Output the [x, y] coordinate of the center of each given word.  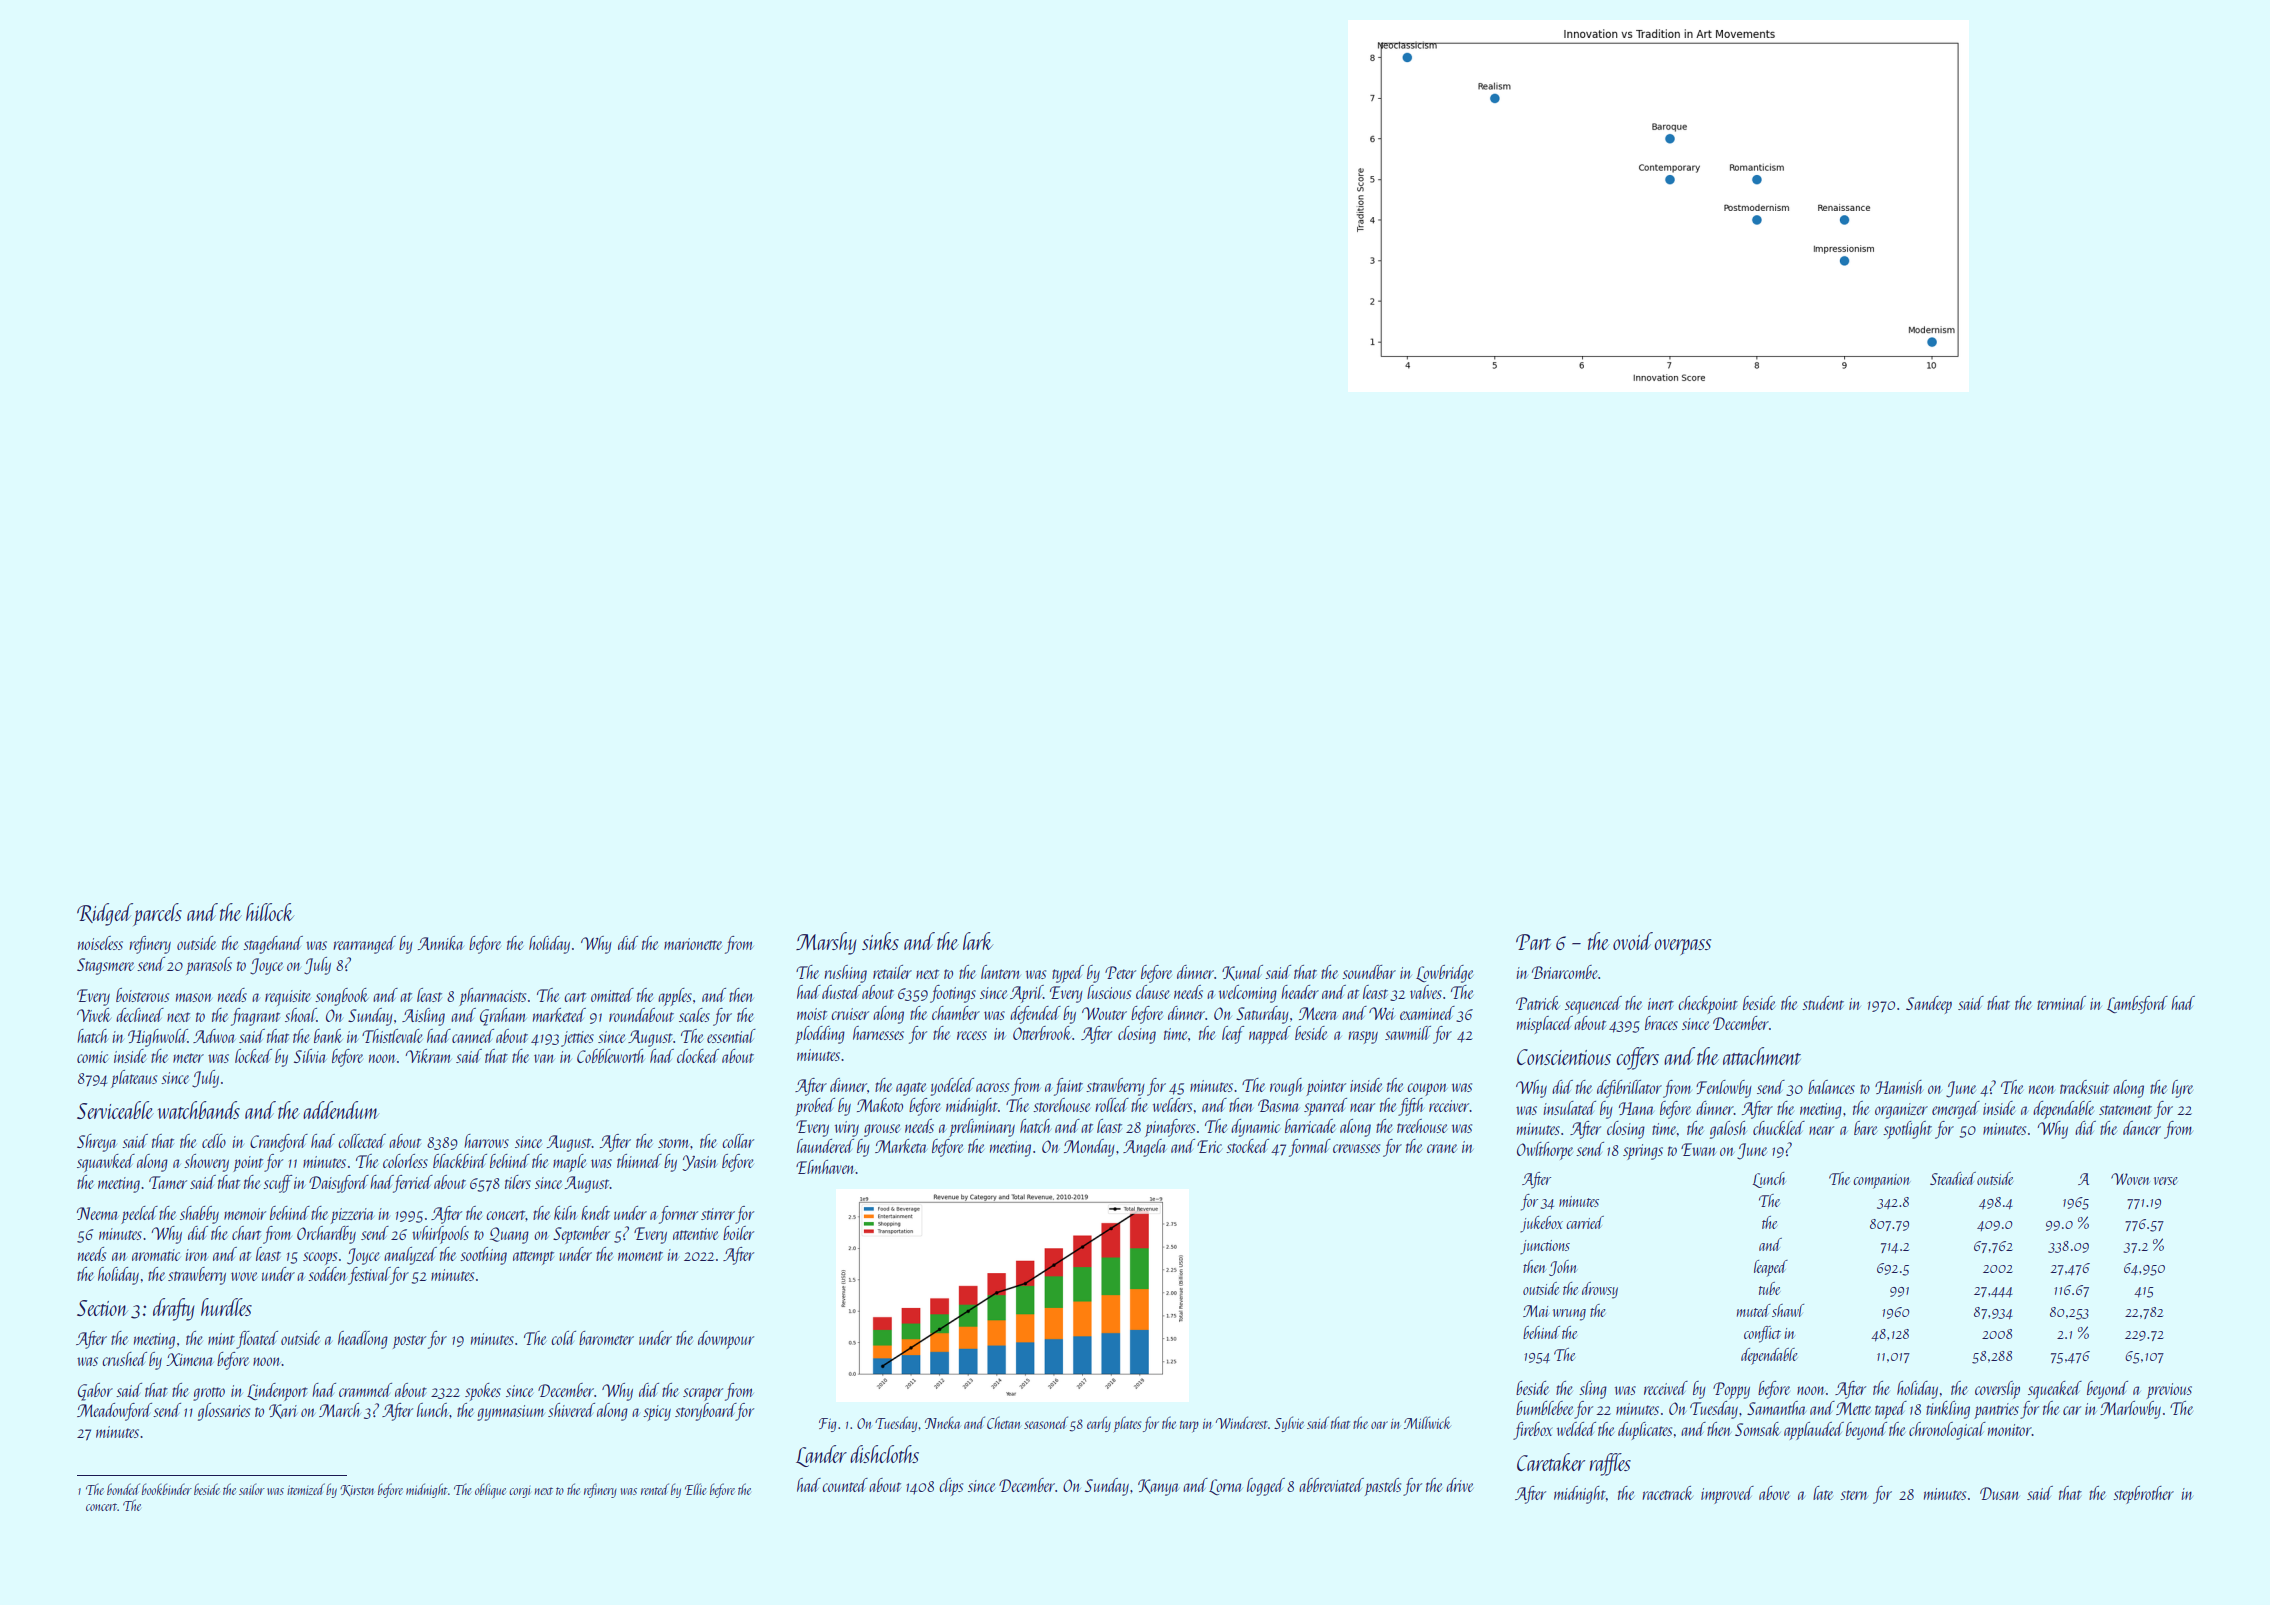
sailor [252, 1489]
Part [1533, 942]
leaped [1771, 1268]
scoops [320, 1258]
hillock [270, 912]
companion [1881, 1181]
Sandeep [1929, 1005]
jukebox [1541, 1224]
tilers [518, 1182]
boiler [738, 1233]
